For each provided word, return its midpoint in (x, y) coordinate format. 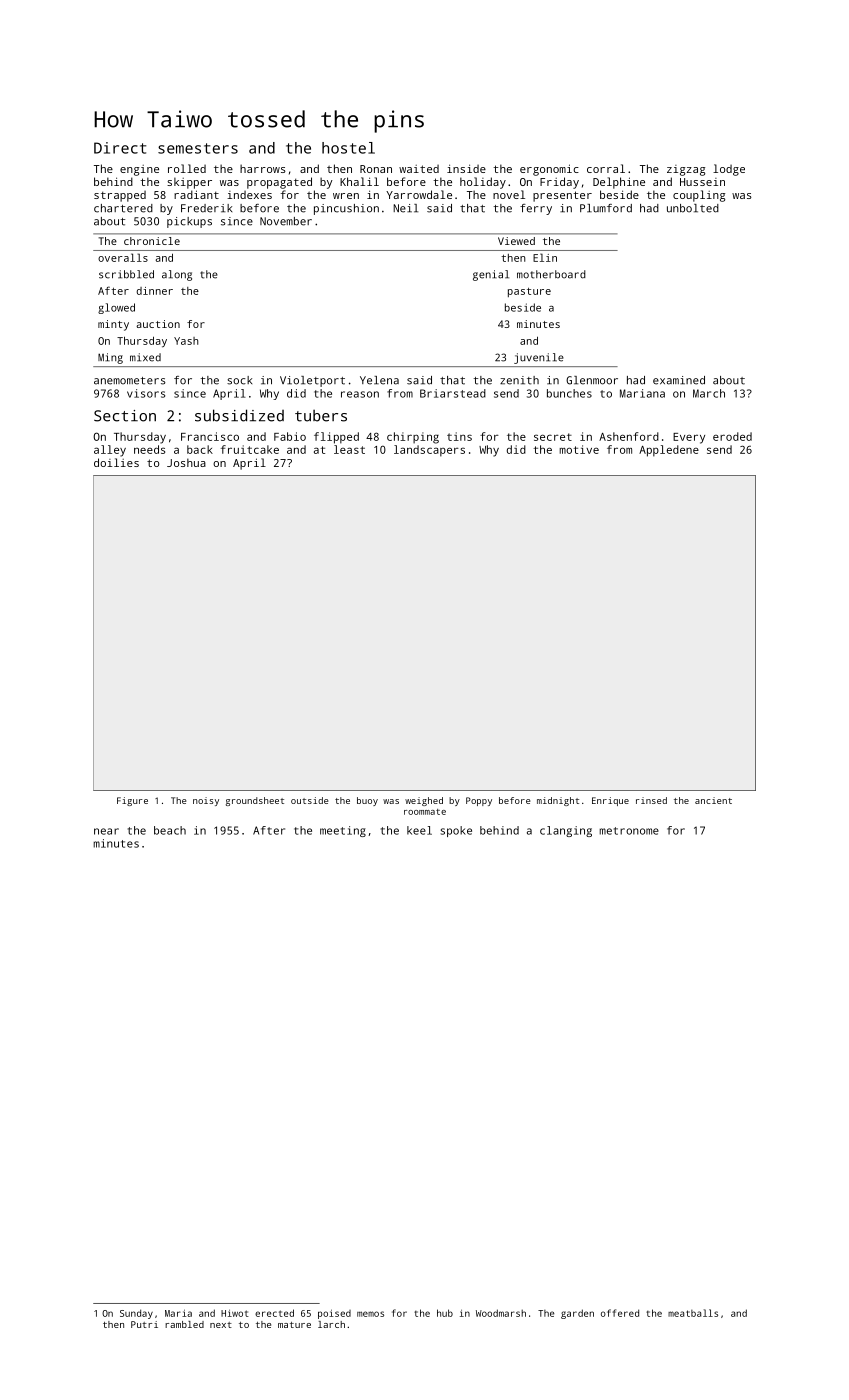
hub (445, 1313)
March (709, 393)
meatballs (693, 1313)
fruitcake (250, 449)
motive (579, 449)
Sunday (136, 1314)
